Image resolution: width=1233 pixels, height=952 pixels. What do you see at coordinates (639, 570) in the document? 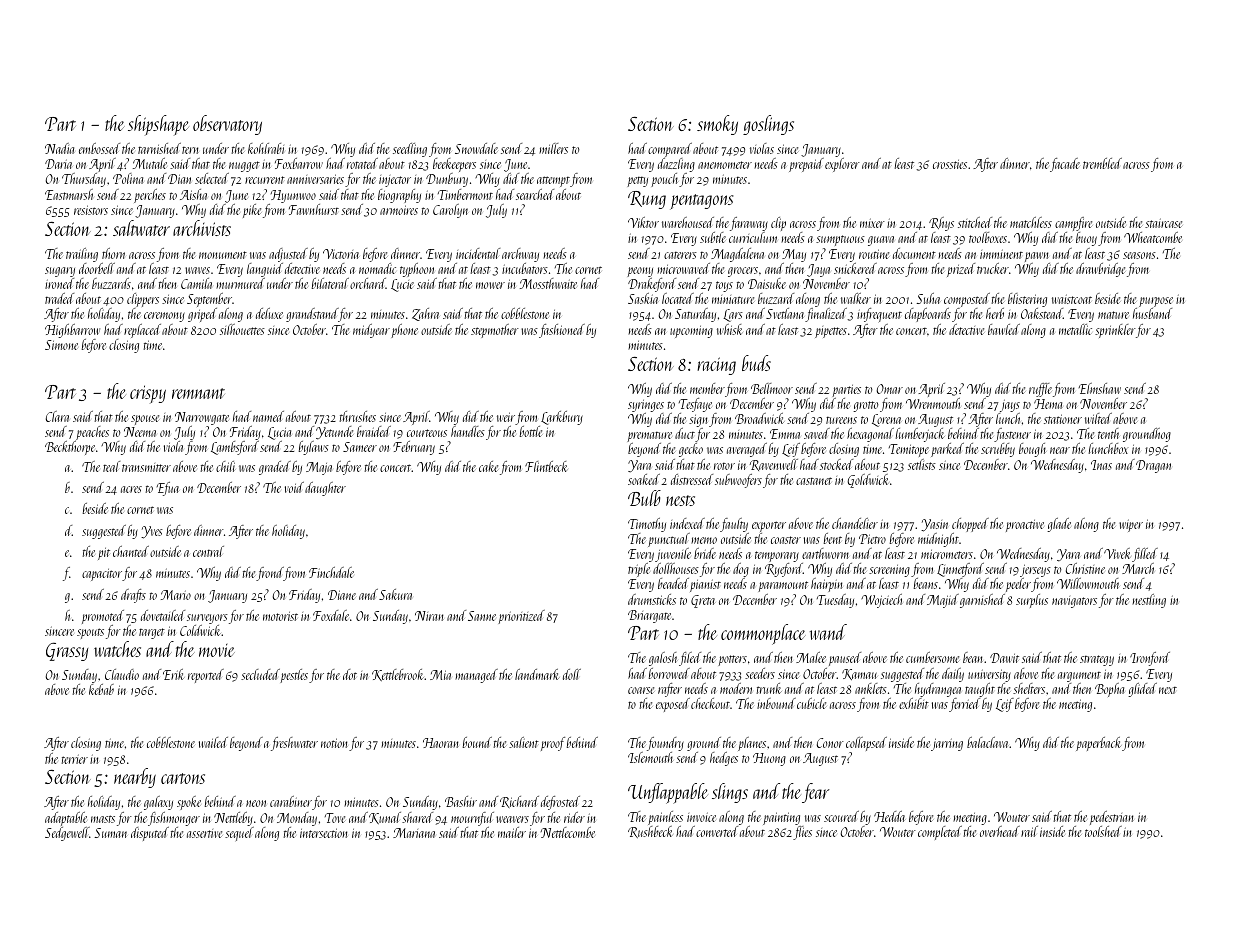
I see `triple` at bounding box center [639, 570].
